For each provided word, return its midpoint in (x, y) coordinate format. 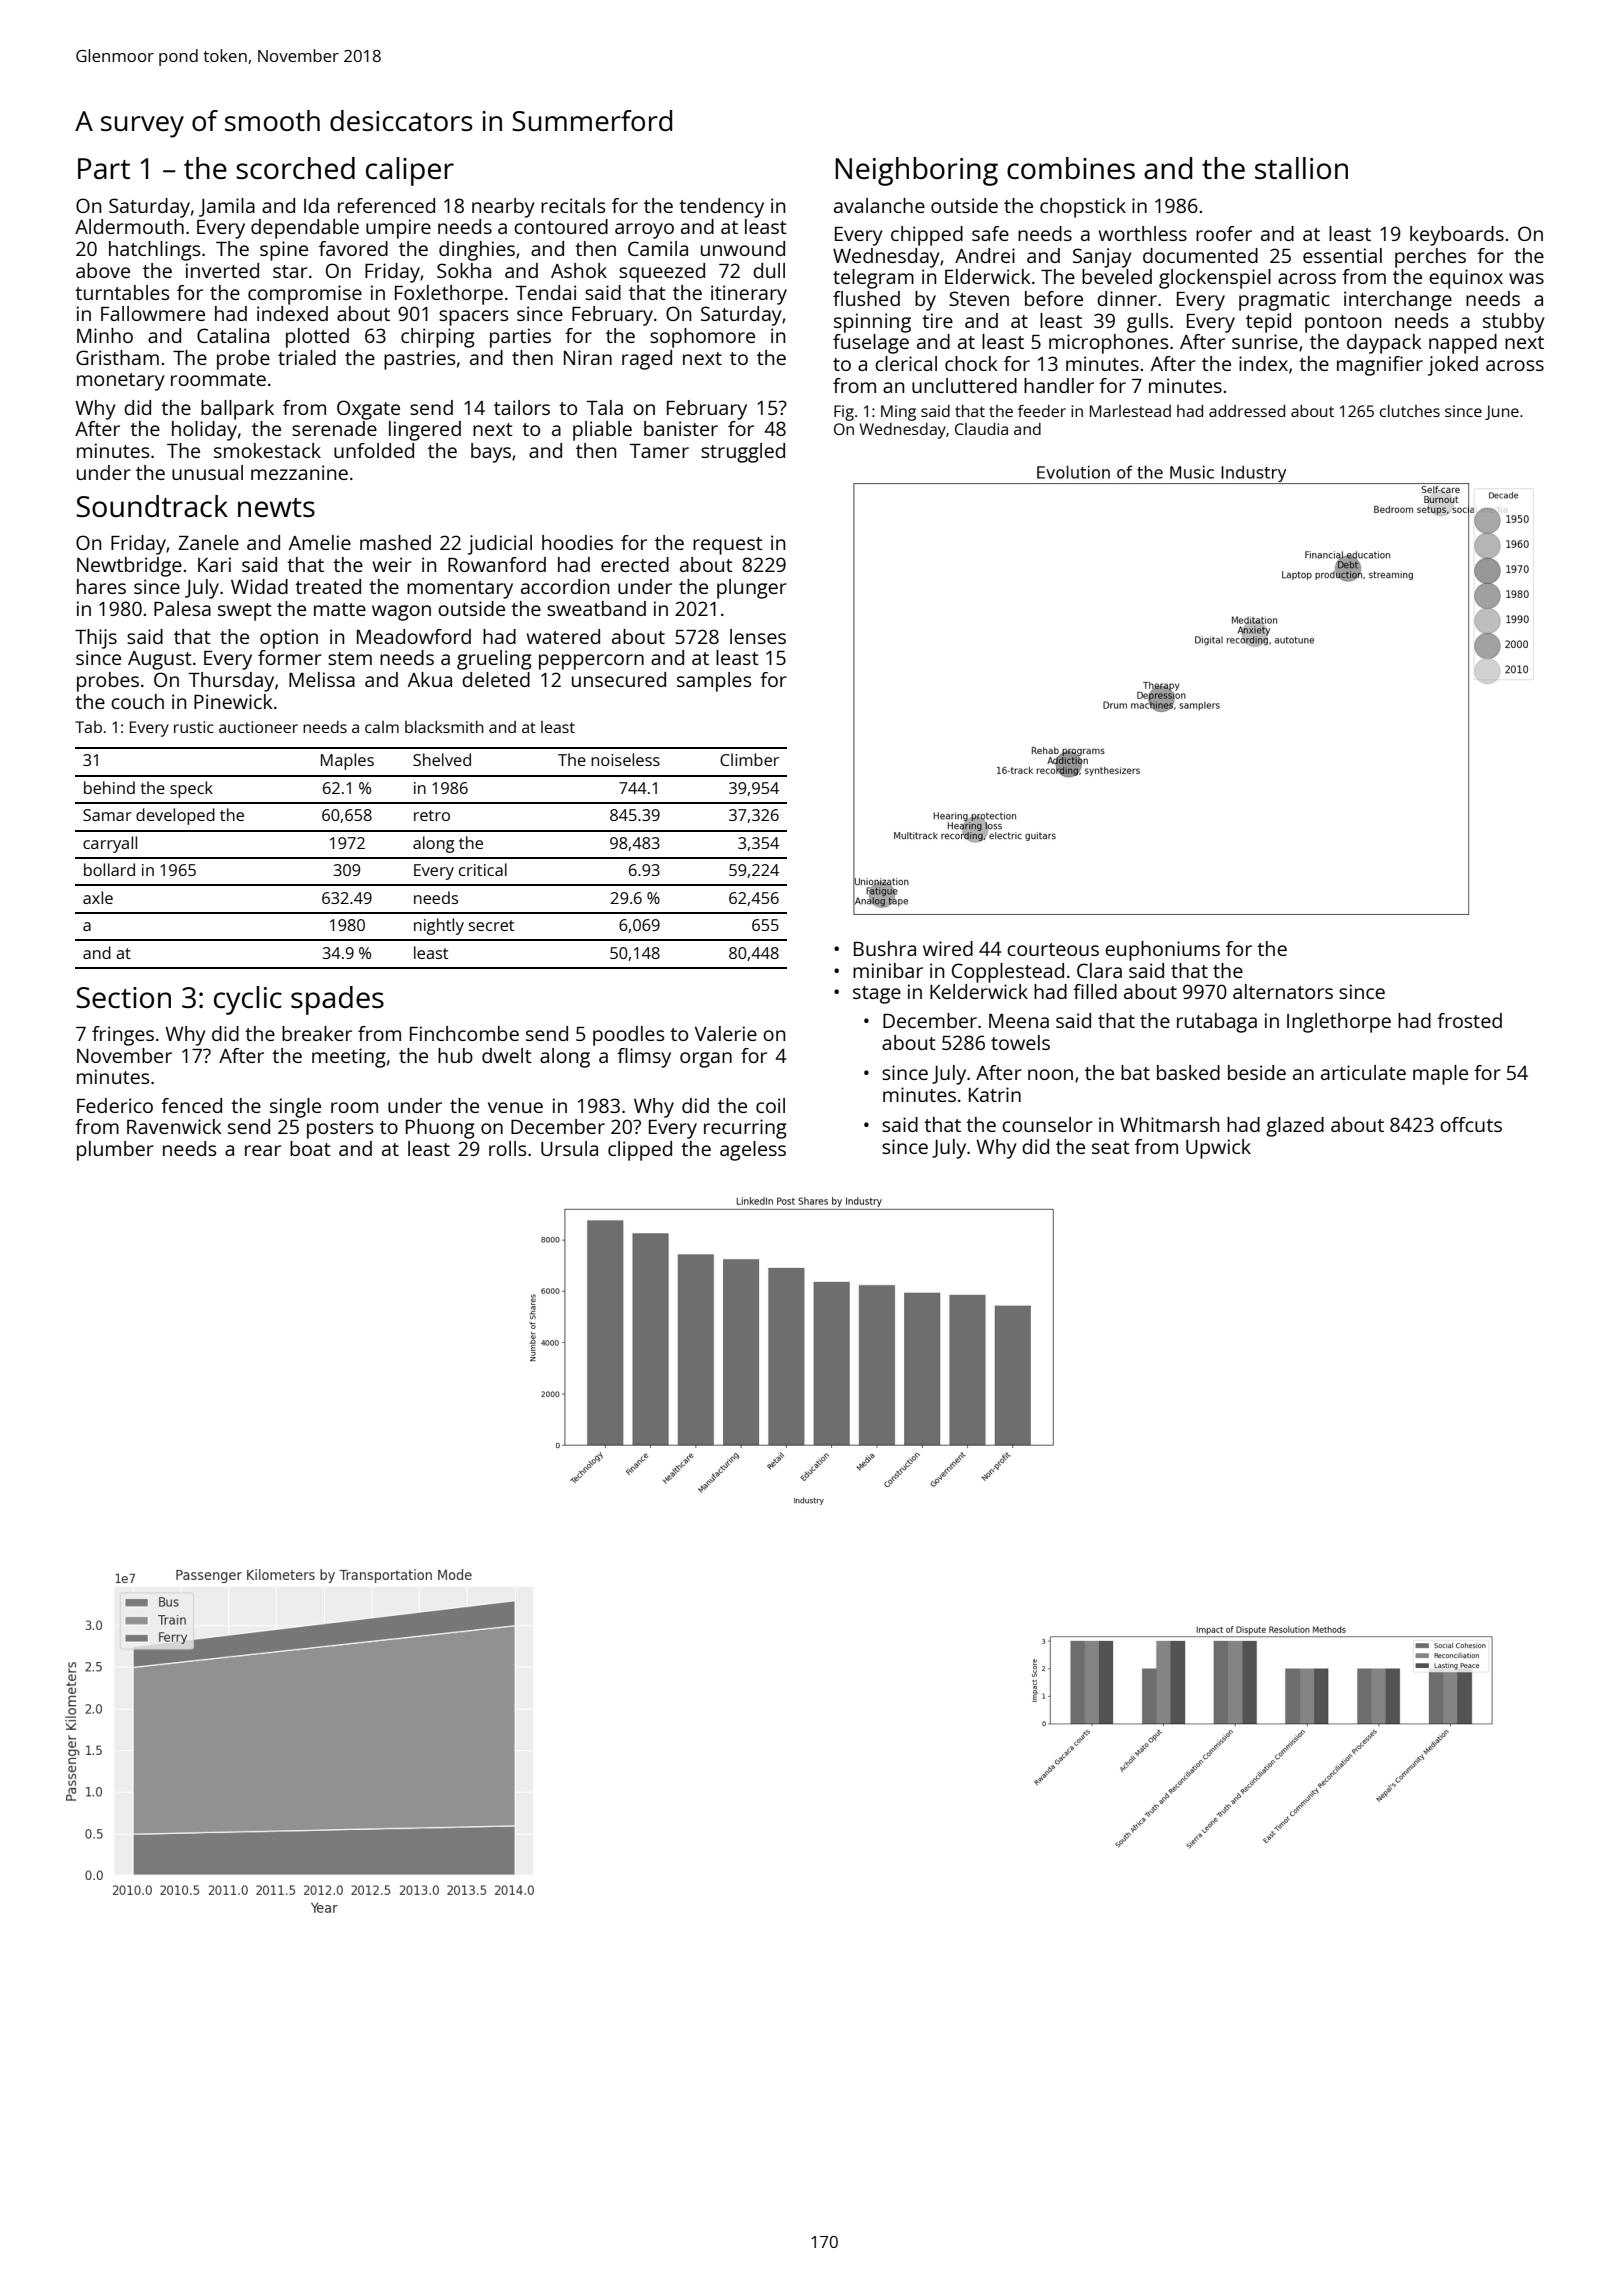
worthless (1143, 233)
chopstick (1083, 208)
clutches (1410, 411)
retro (432, 815)
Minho (105, 335)
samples (714, 682)
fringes (123, 1036)
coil (770, 1105)
